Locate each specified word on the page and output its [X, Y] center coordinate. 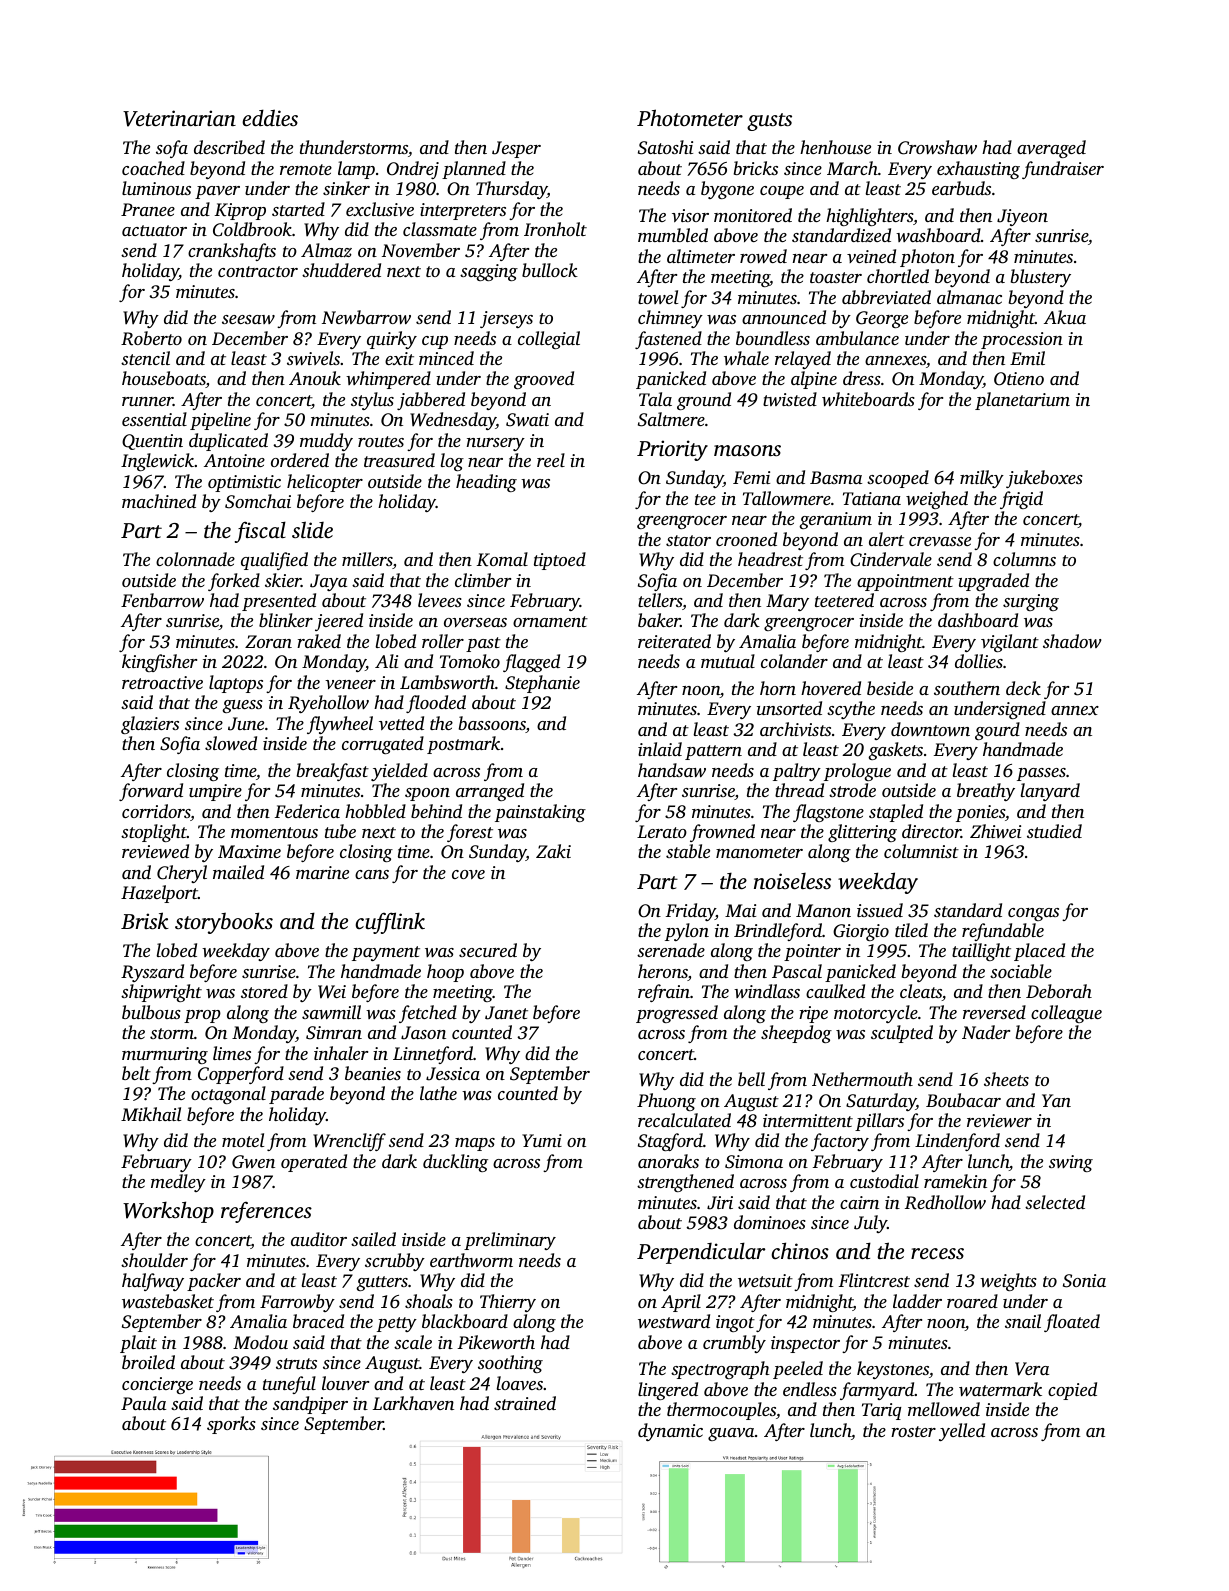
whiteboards [868, 399]
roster [913, 1431]
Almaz [326, 250]
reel [551, 460]
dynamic [670, 1432]
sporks [231, 1425]
